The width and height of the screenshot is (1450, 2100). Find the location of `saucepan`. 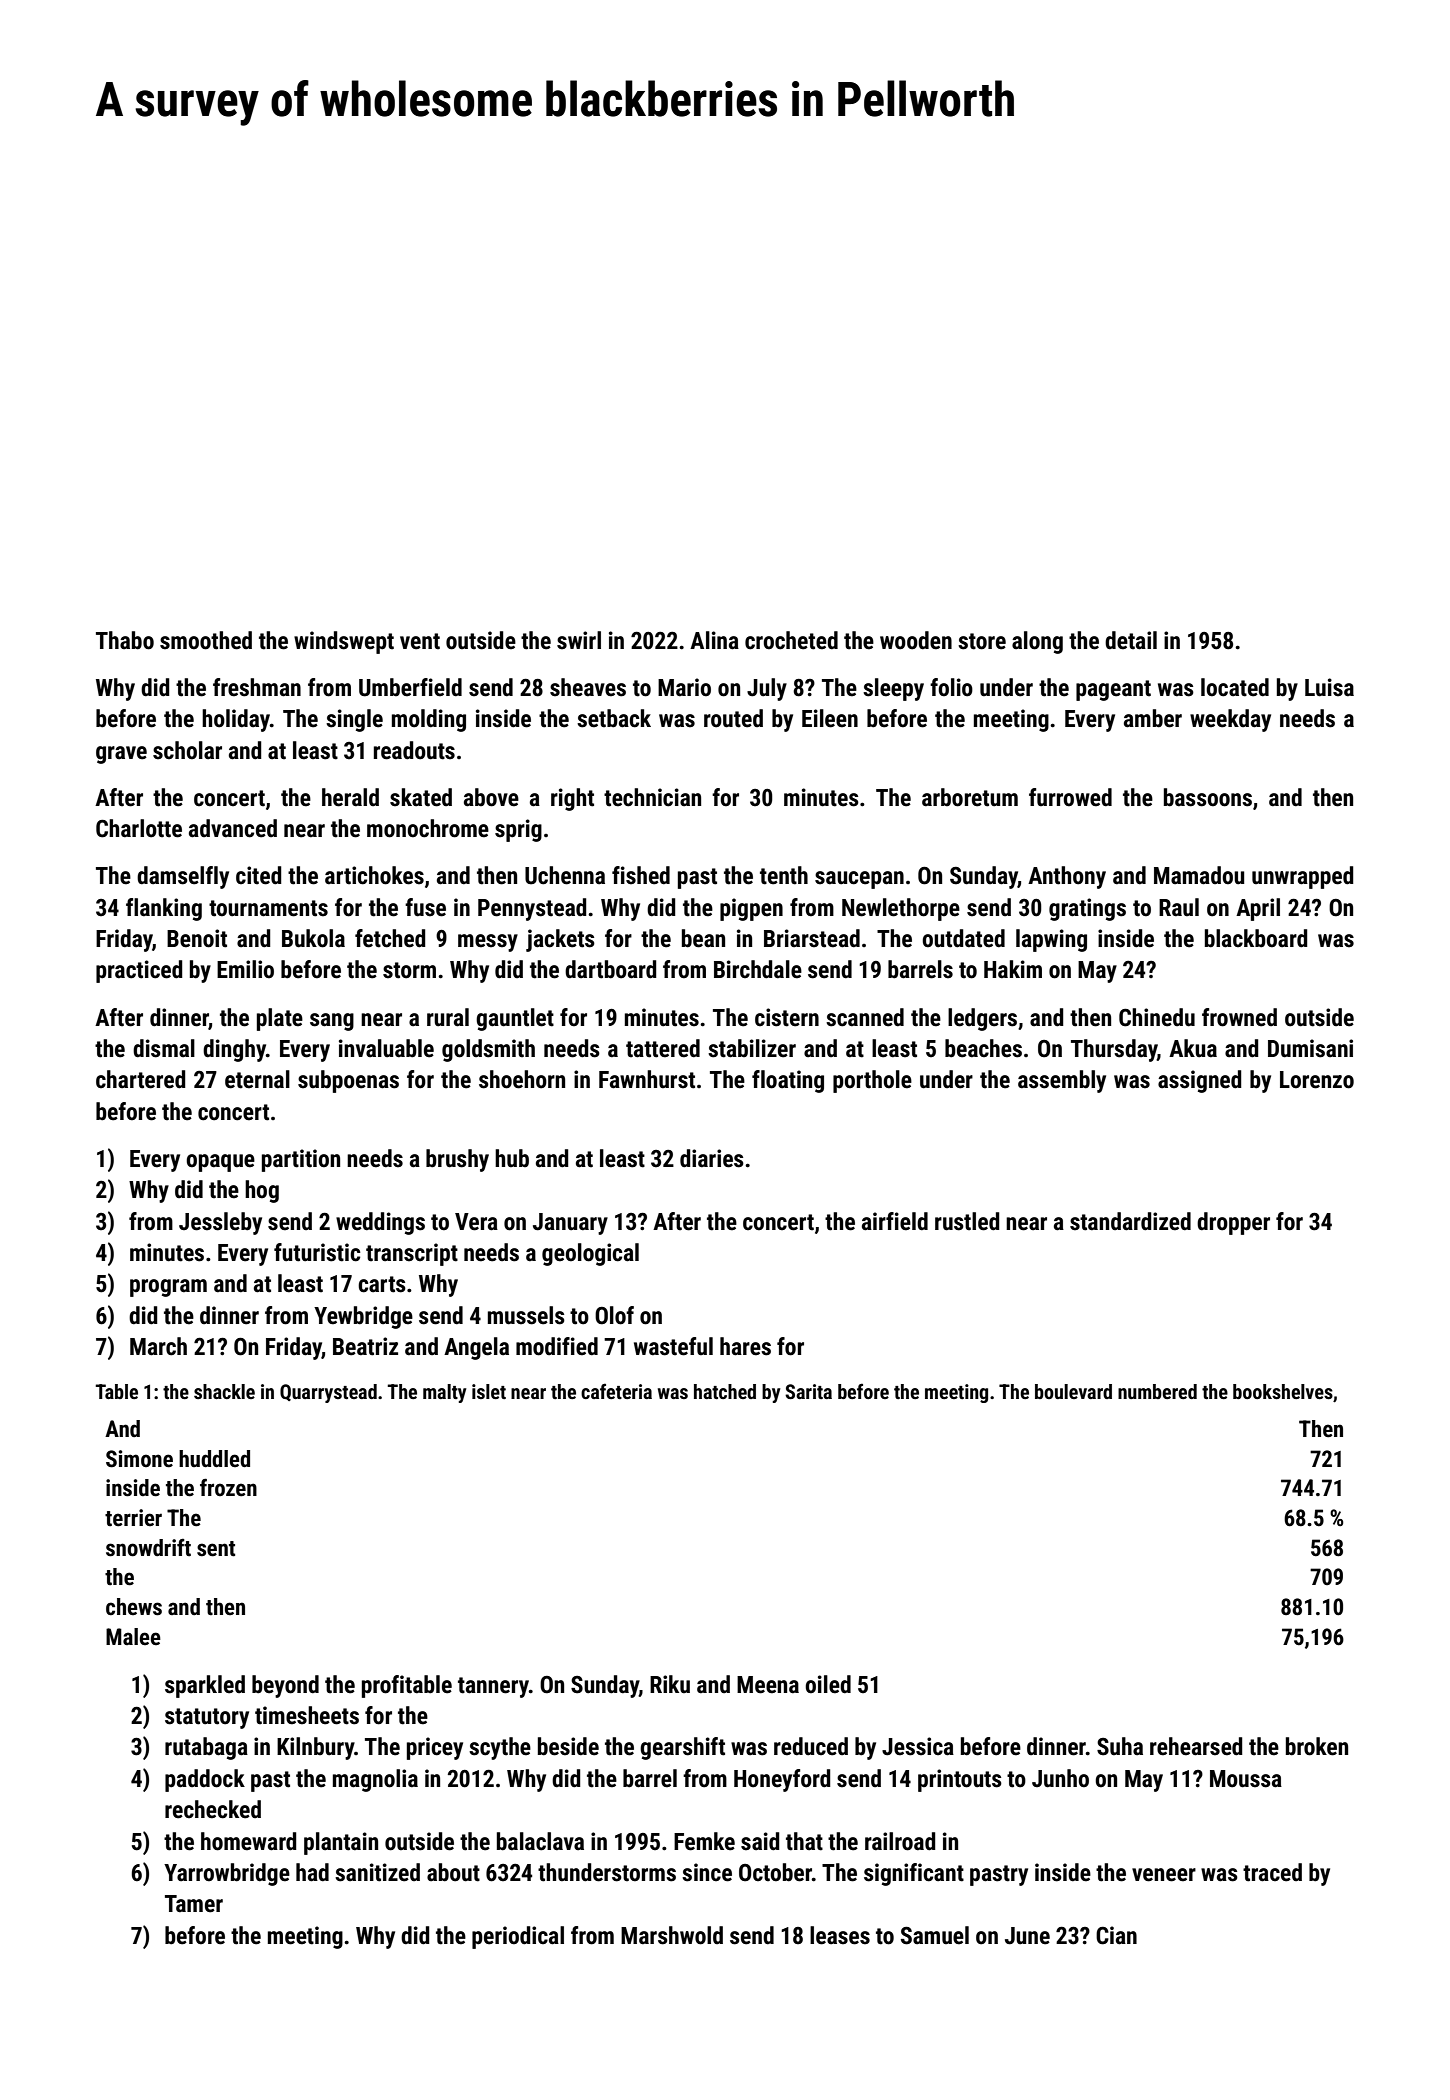

saucepan is located at coordinates (859, 880).
